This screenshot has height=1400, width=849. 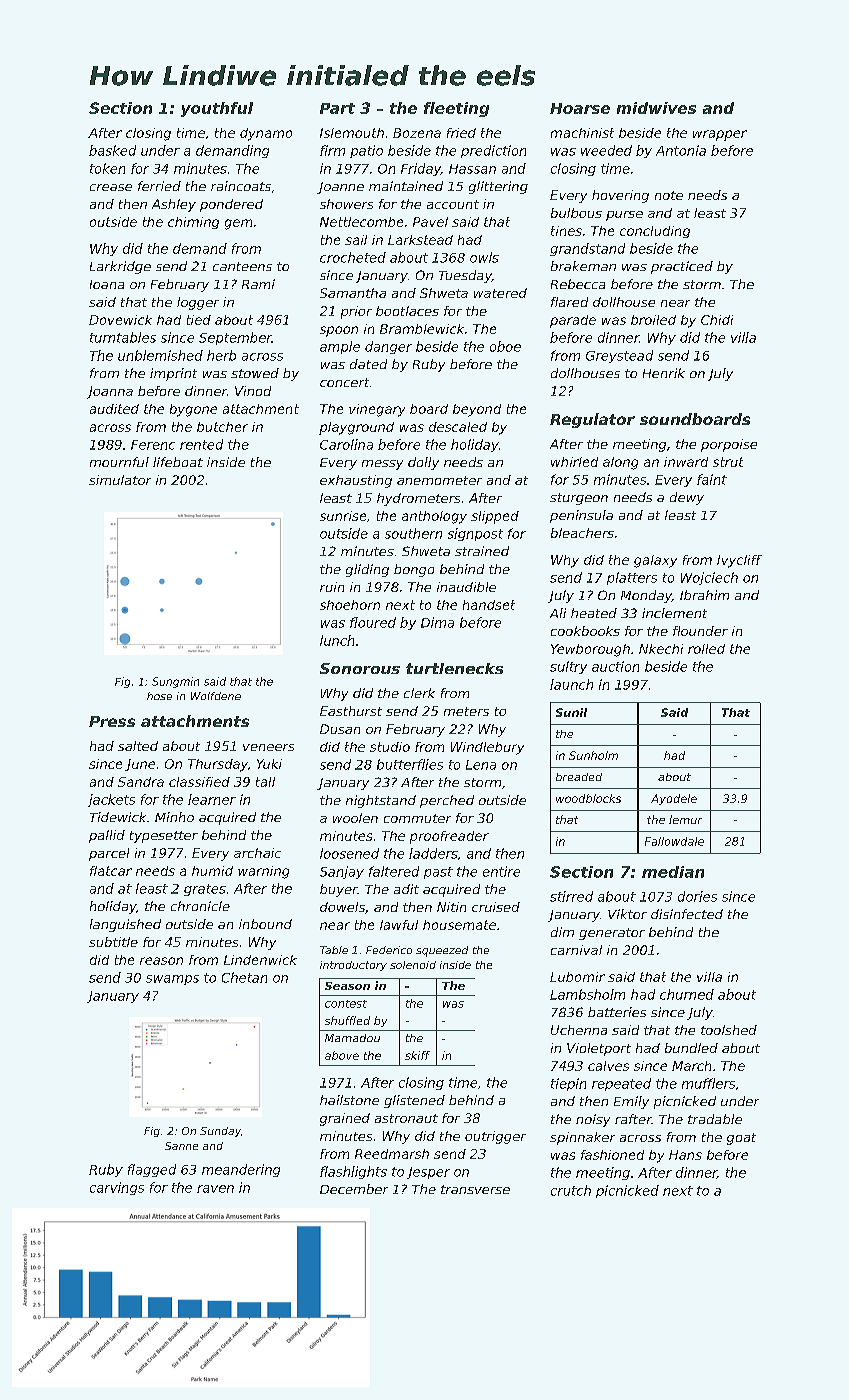 What do you see at coordinates (475, 1189) in the screenshot?
I see `transverse` at bounding box center [475, 1189].
